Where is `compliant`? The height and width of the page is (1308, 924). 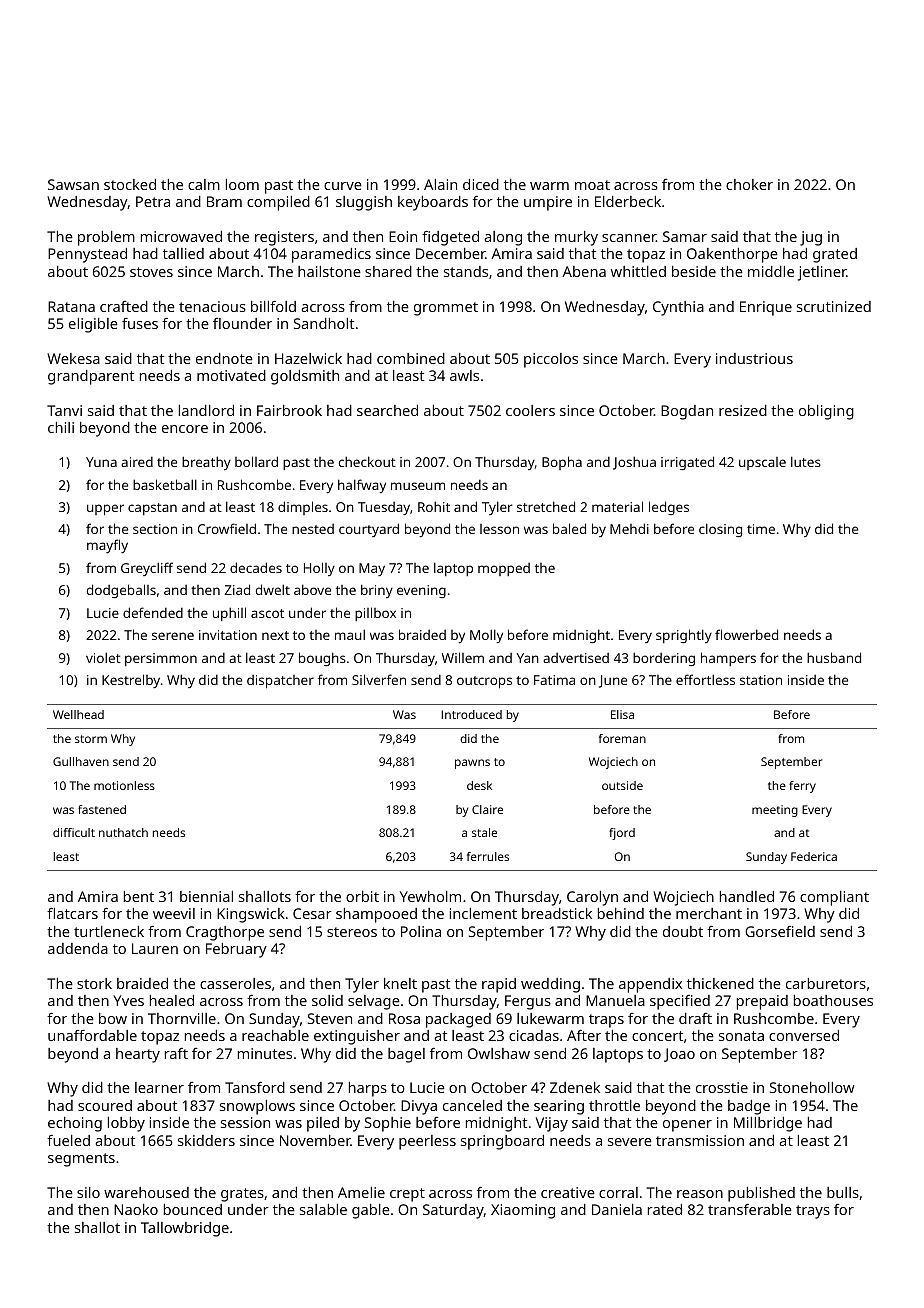 compliant is located at coordinates (834, 898).
